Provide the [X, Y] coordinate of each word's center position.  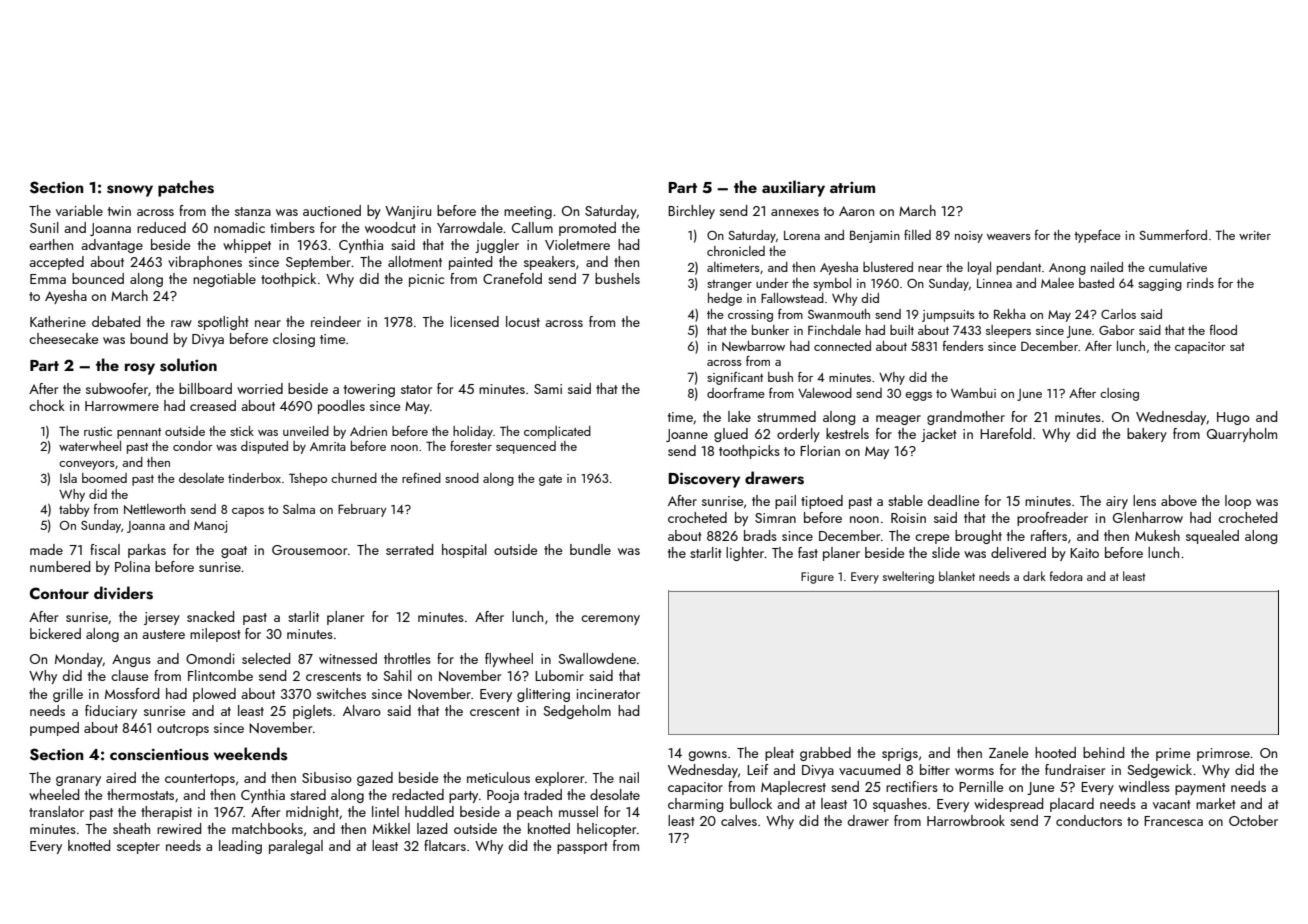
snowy [130, 191]
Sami [548, 389]
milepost [215, 635]
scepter [138, 848]
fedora [1066, 576]
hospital [464, 551]
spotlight [223, 323]
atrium [852, 187]
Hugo [1233, 418]
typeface [1097, 236]
